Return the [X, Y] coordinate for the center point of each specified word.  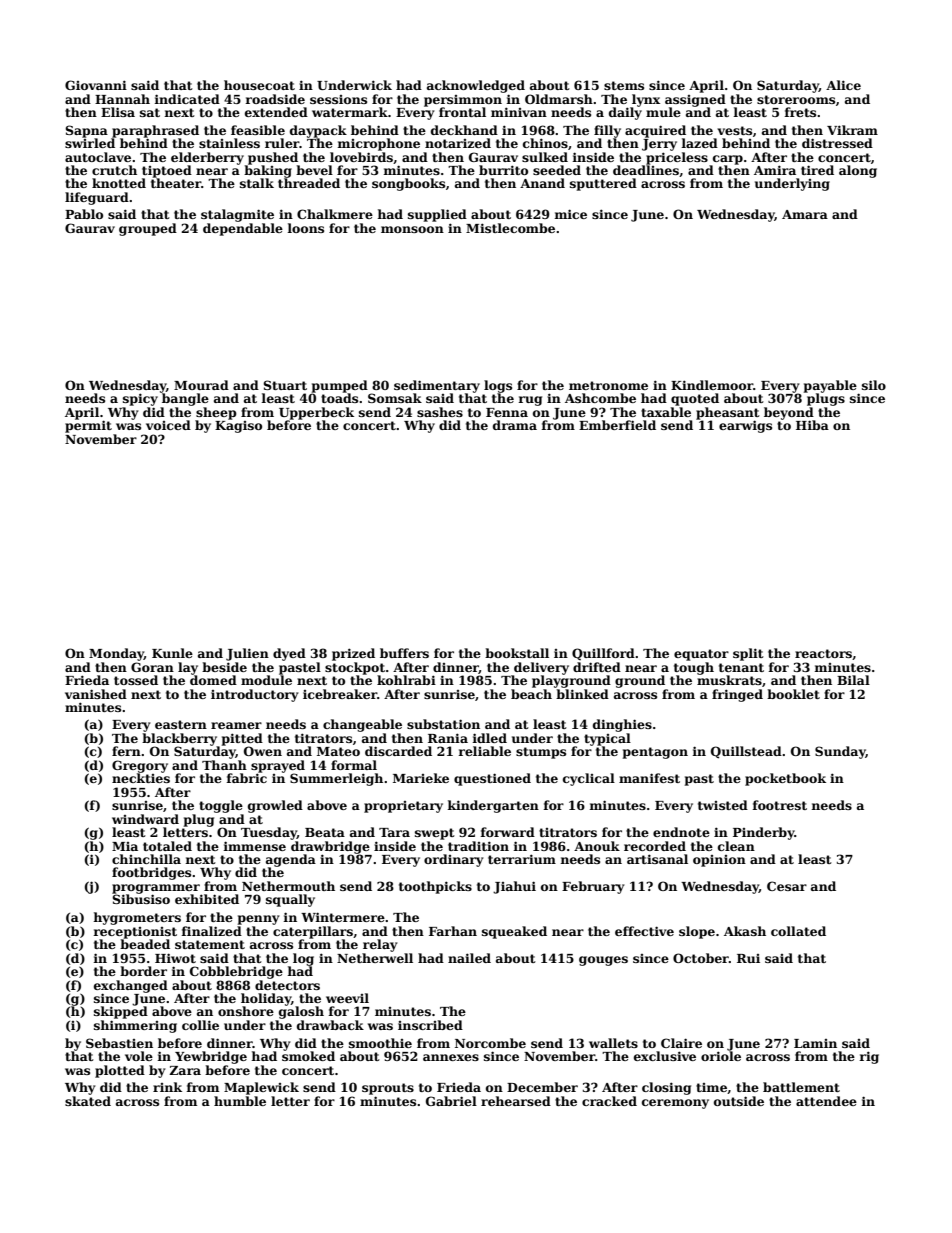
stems [624, 85]
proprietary [403, 807]
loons [306, 228]
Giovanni [96, 85]
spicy [140, 399]
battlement [801, 1087]
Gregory [140, 766]
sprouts [388, 1089]
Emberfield [617, 425]
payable [830, 386]
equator [701, 655]
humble [240, 1101]
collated [798, 931]
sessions [338, 99]
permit [88, 426]
